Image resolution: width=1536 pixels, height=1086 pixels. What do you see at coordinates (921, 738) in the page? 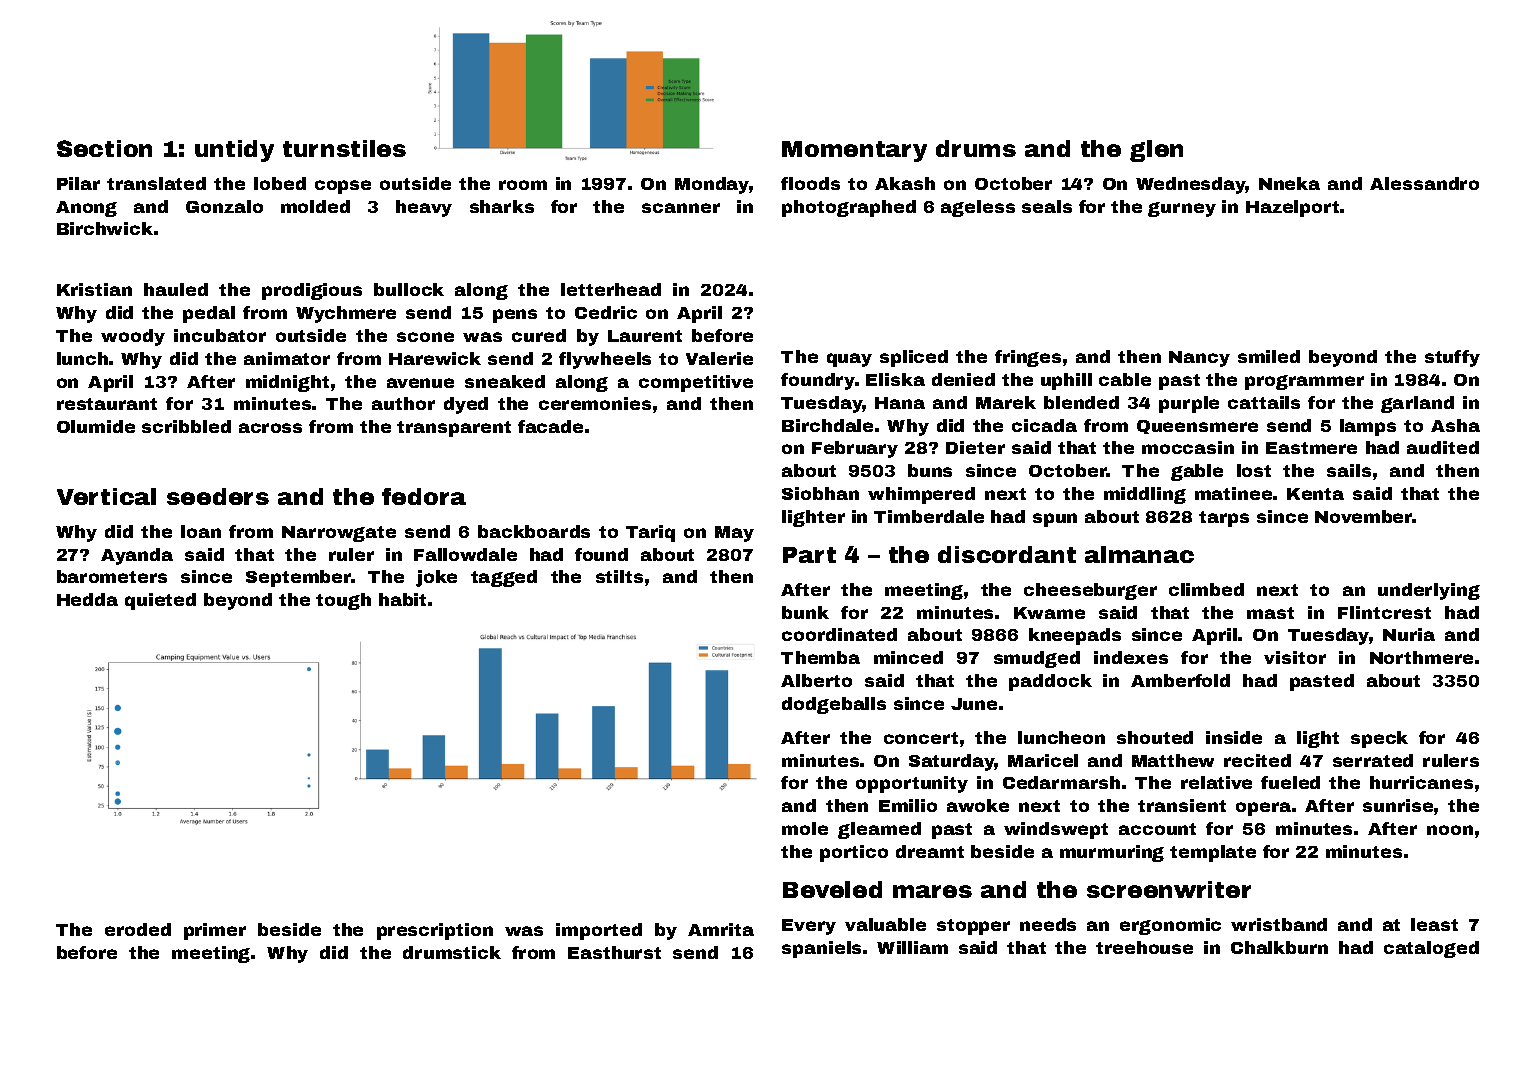
I see `concert` at bounding box center [921, 738].
